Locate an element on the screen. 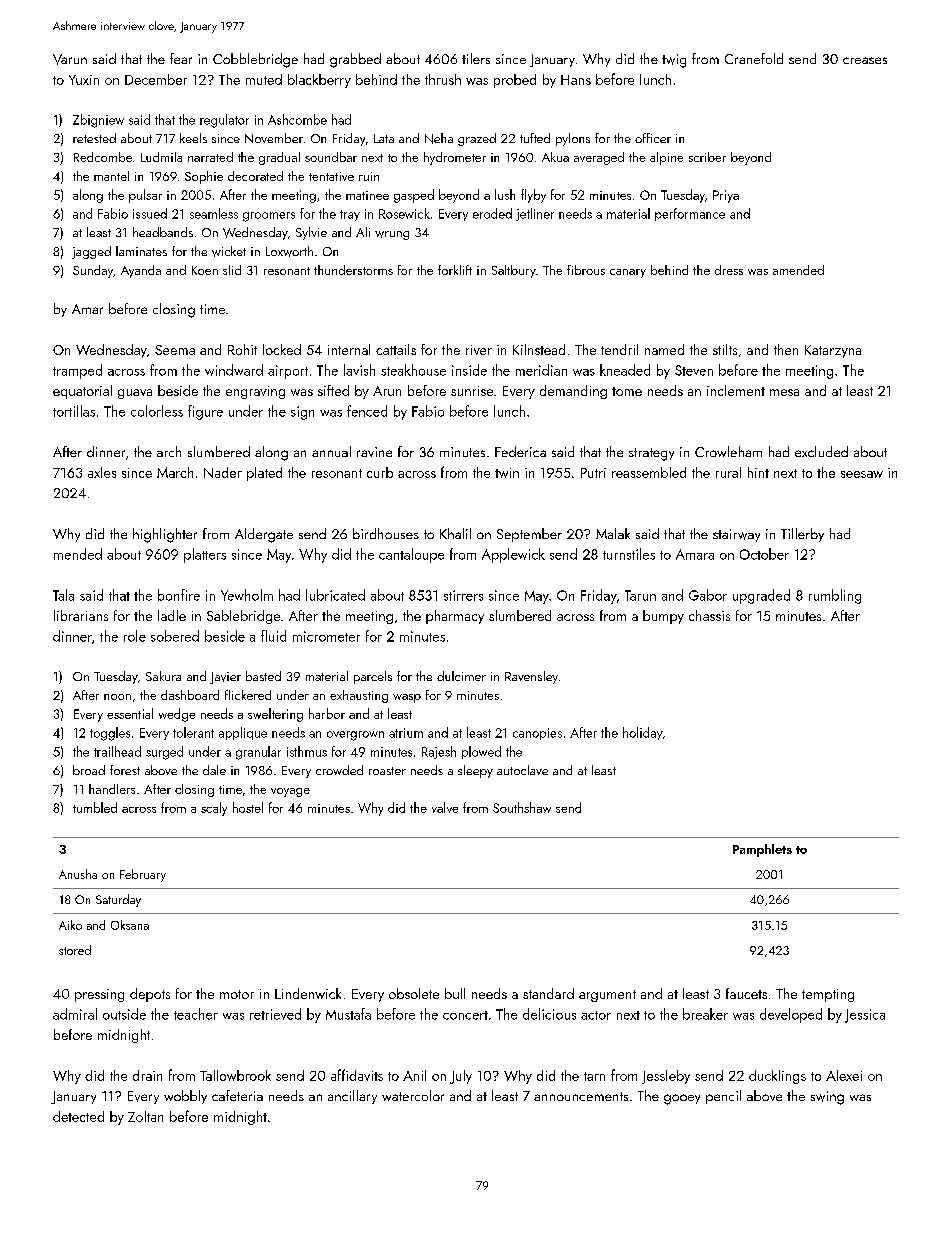 This screenshot has width=952, height=1233. plated is located at coordinates (264, 474).
